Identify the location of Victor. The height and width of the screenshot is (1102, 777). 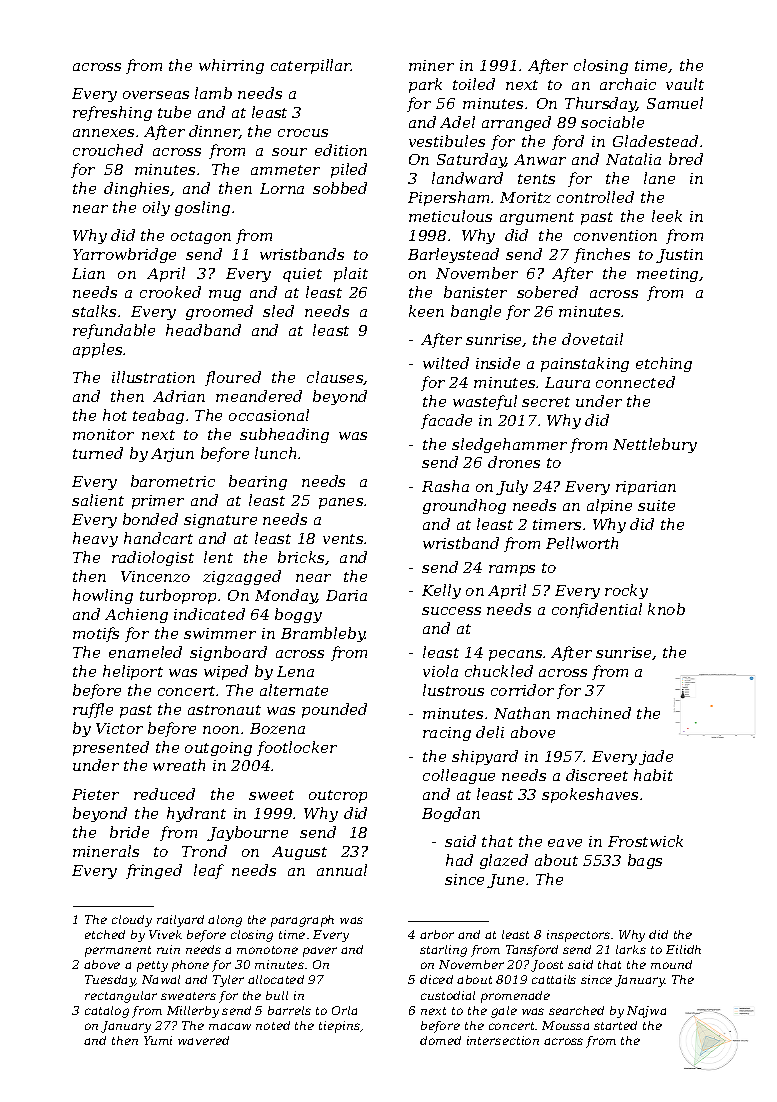
(119, 728).
